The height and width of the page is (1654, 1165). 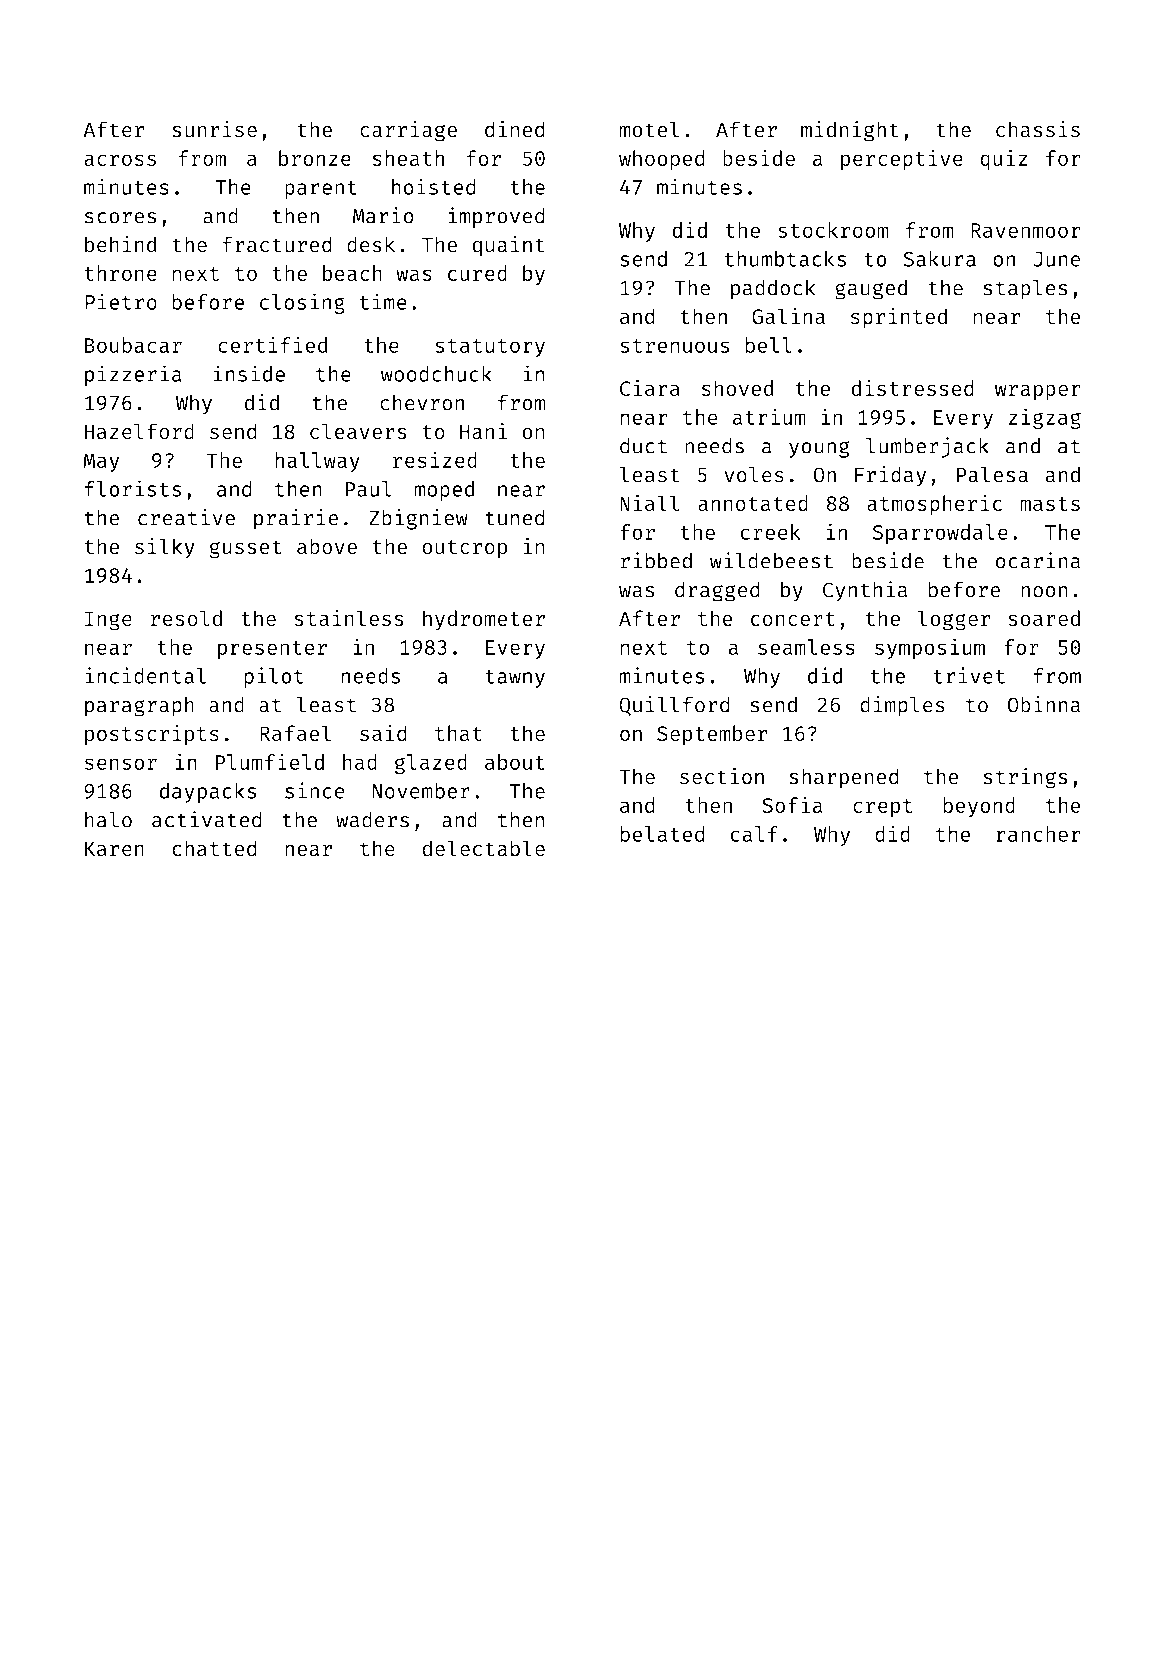 I want to click on sunrise, so click(x=214, y=129).
